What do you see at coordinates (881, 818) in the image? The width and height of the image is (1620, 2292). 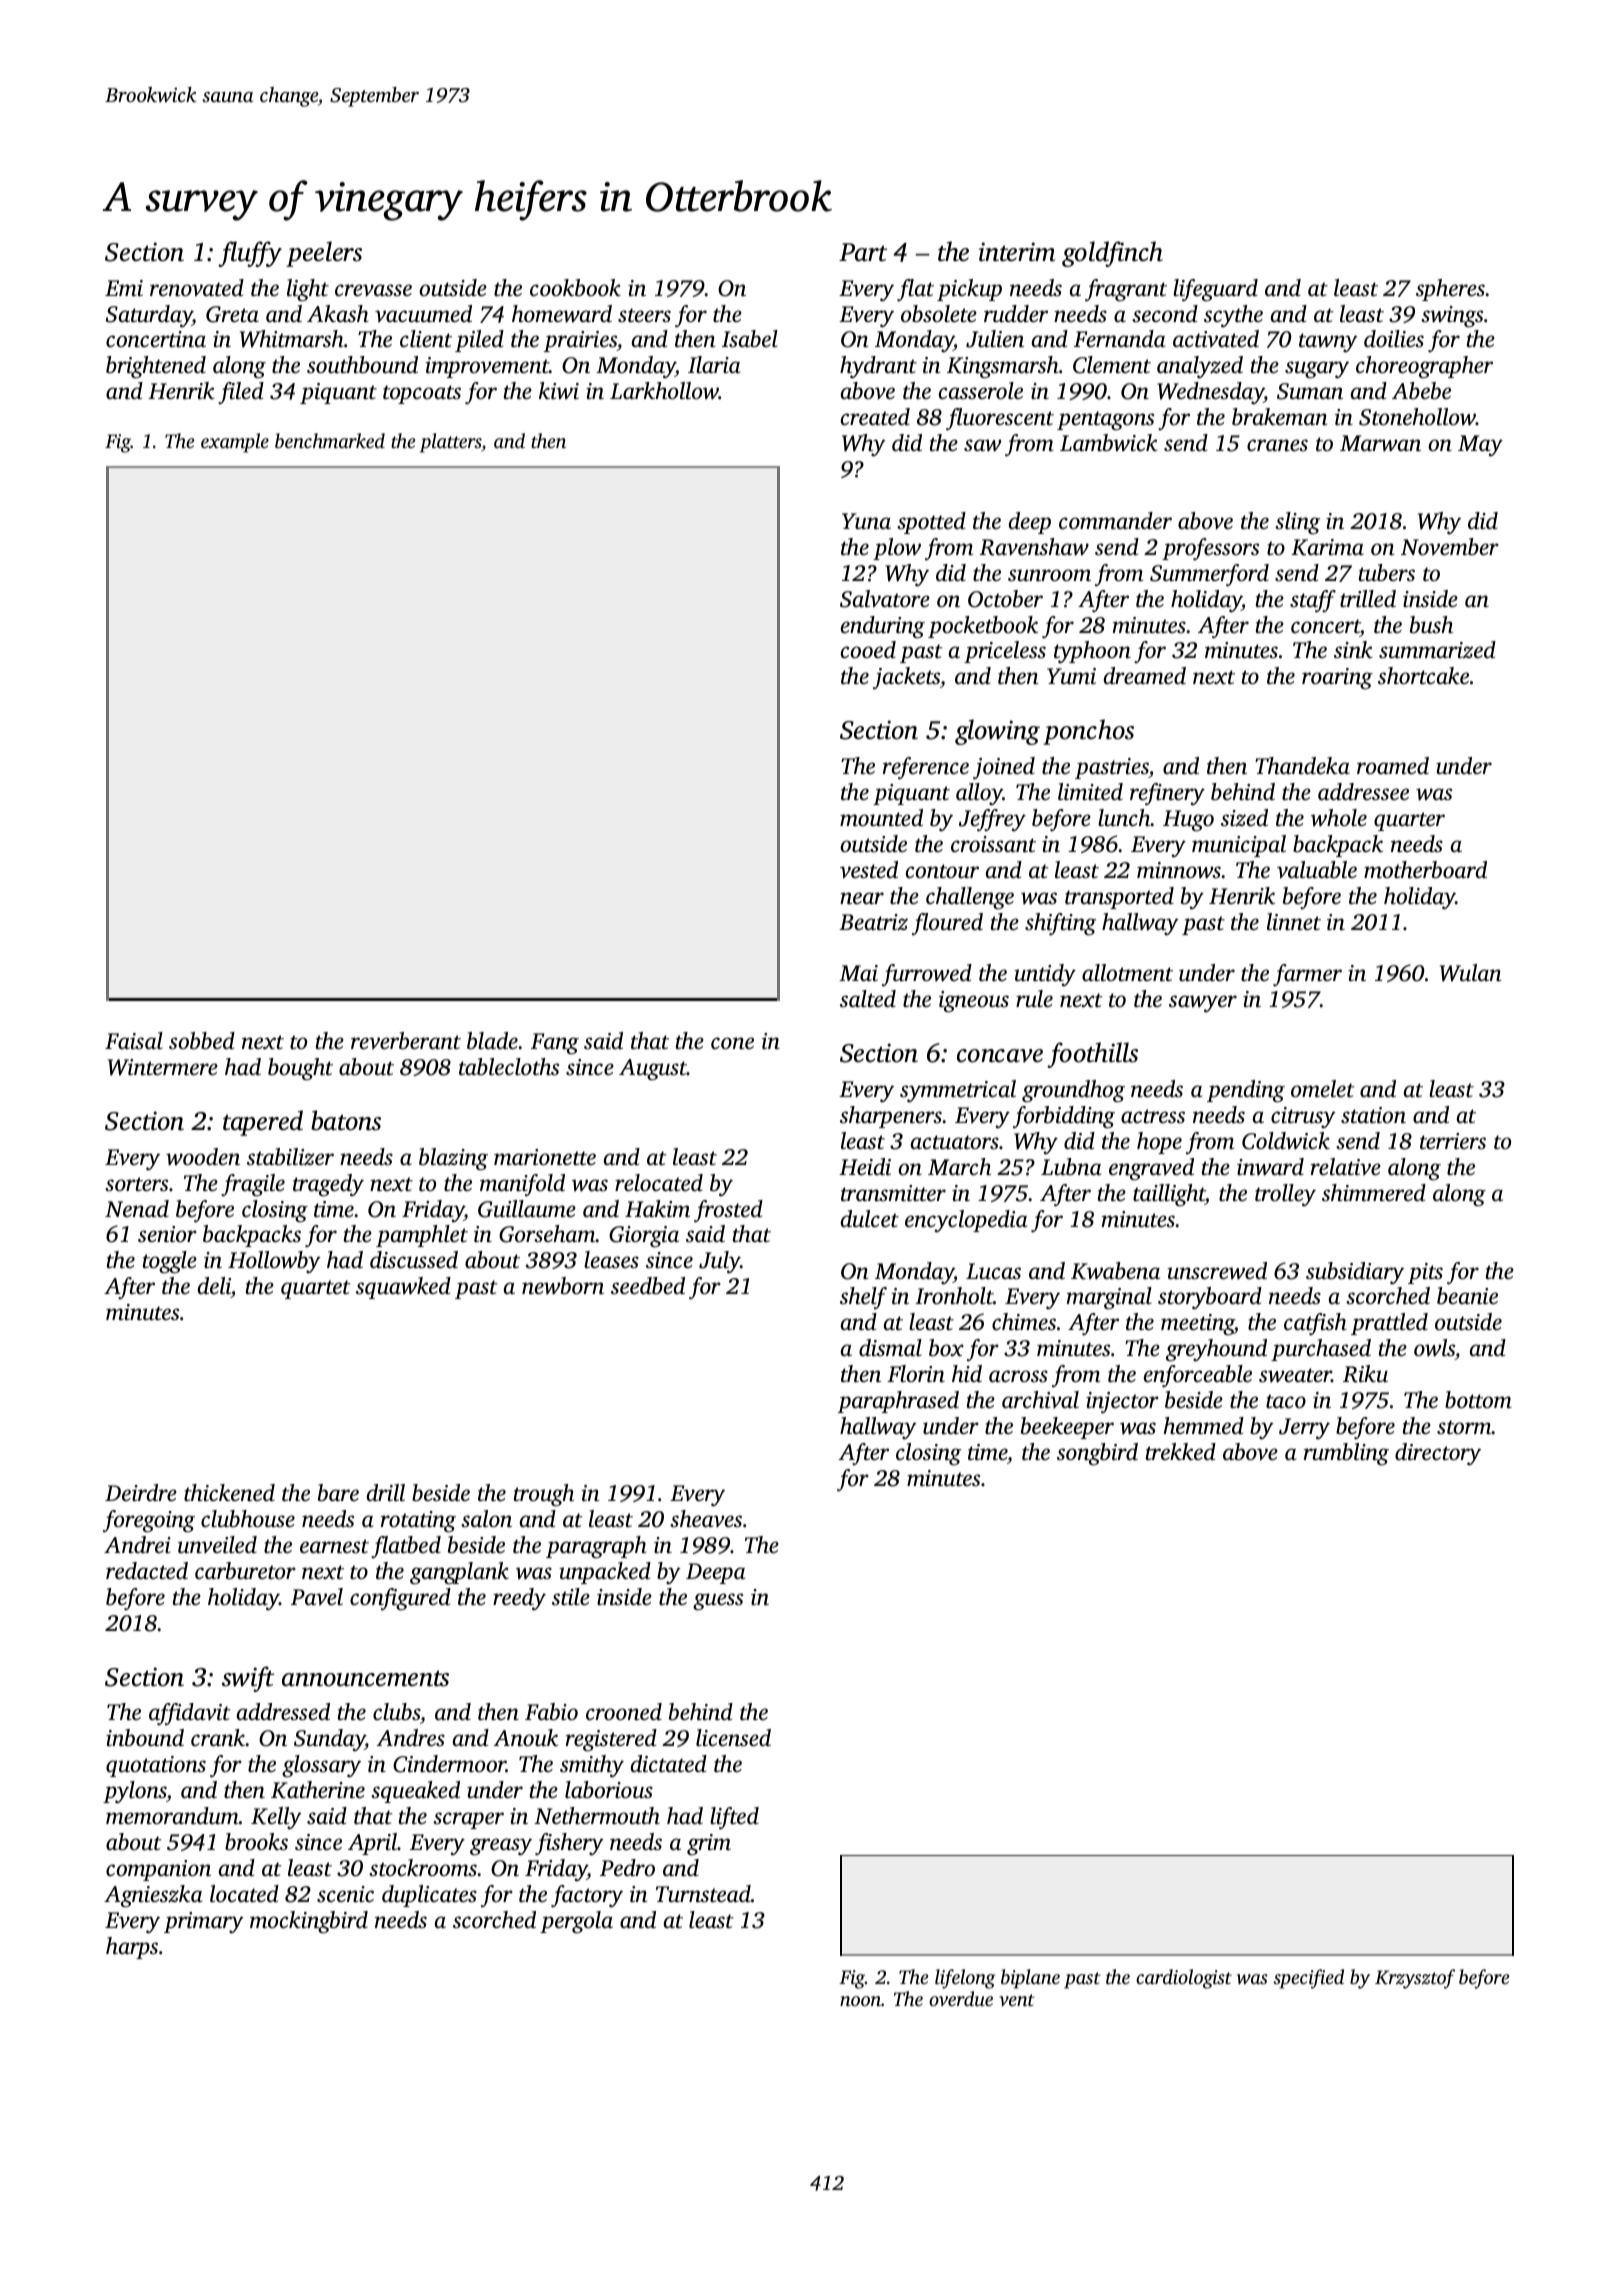 I see `mounted` at bounding box center [881, 818].
